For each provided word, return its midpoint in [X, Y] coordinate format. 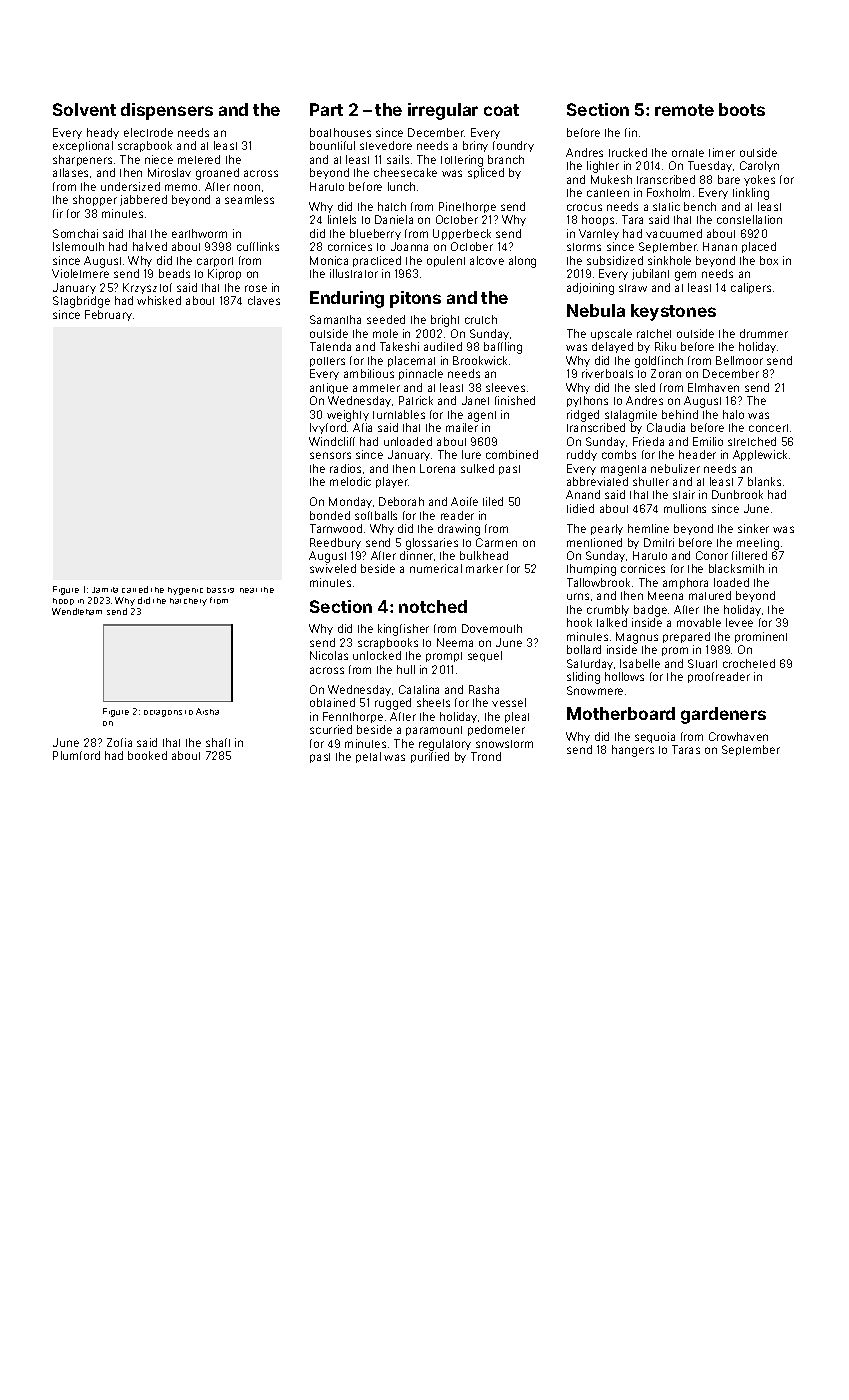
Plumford [76, 755]
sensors [330, 455]
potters [327, 362]
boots [742, 109]
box [769, 260]
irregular [443, 111]
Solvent [84, 109]
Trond [486, 756]
